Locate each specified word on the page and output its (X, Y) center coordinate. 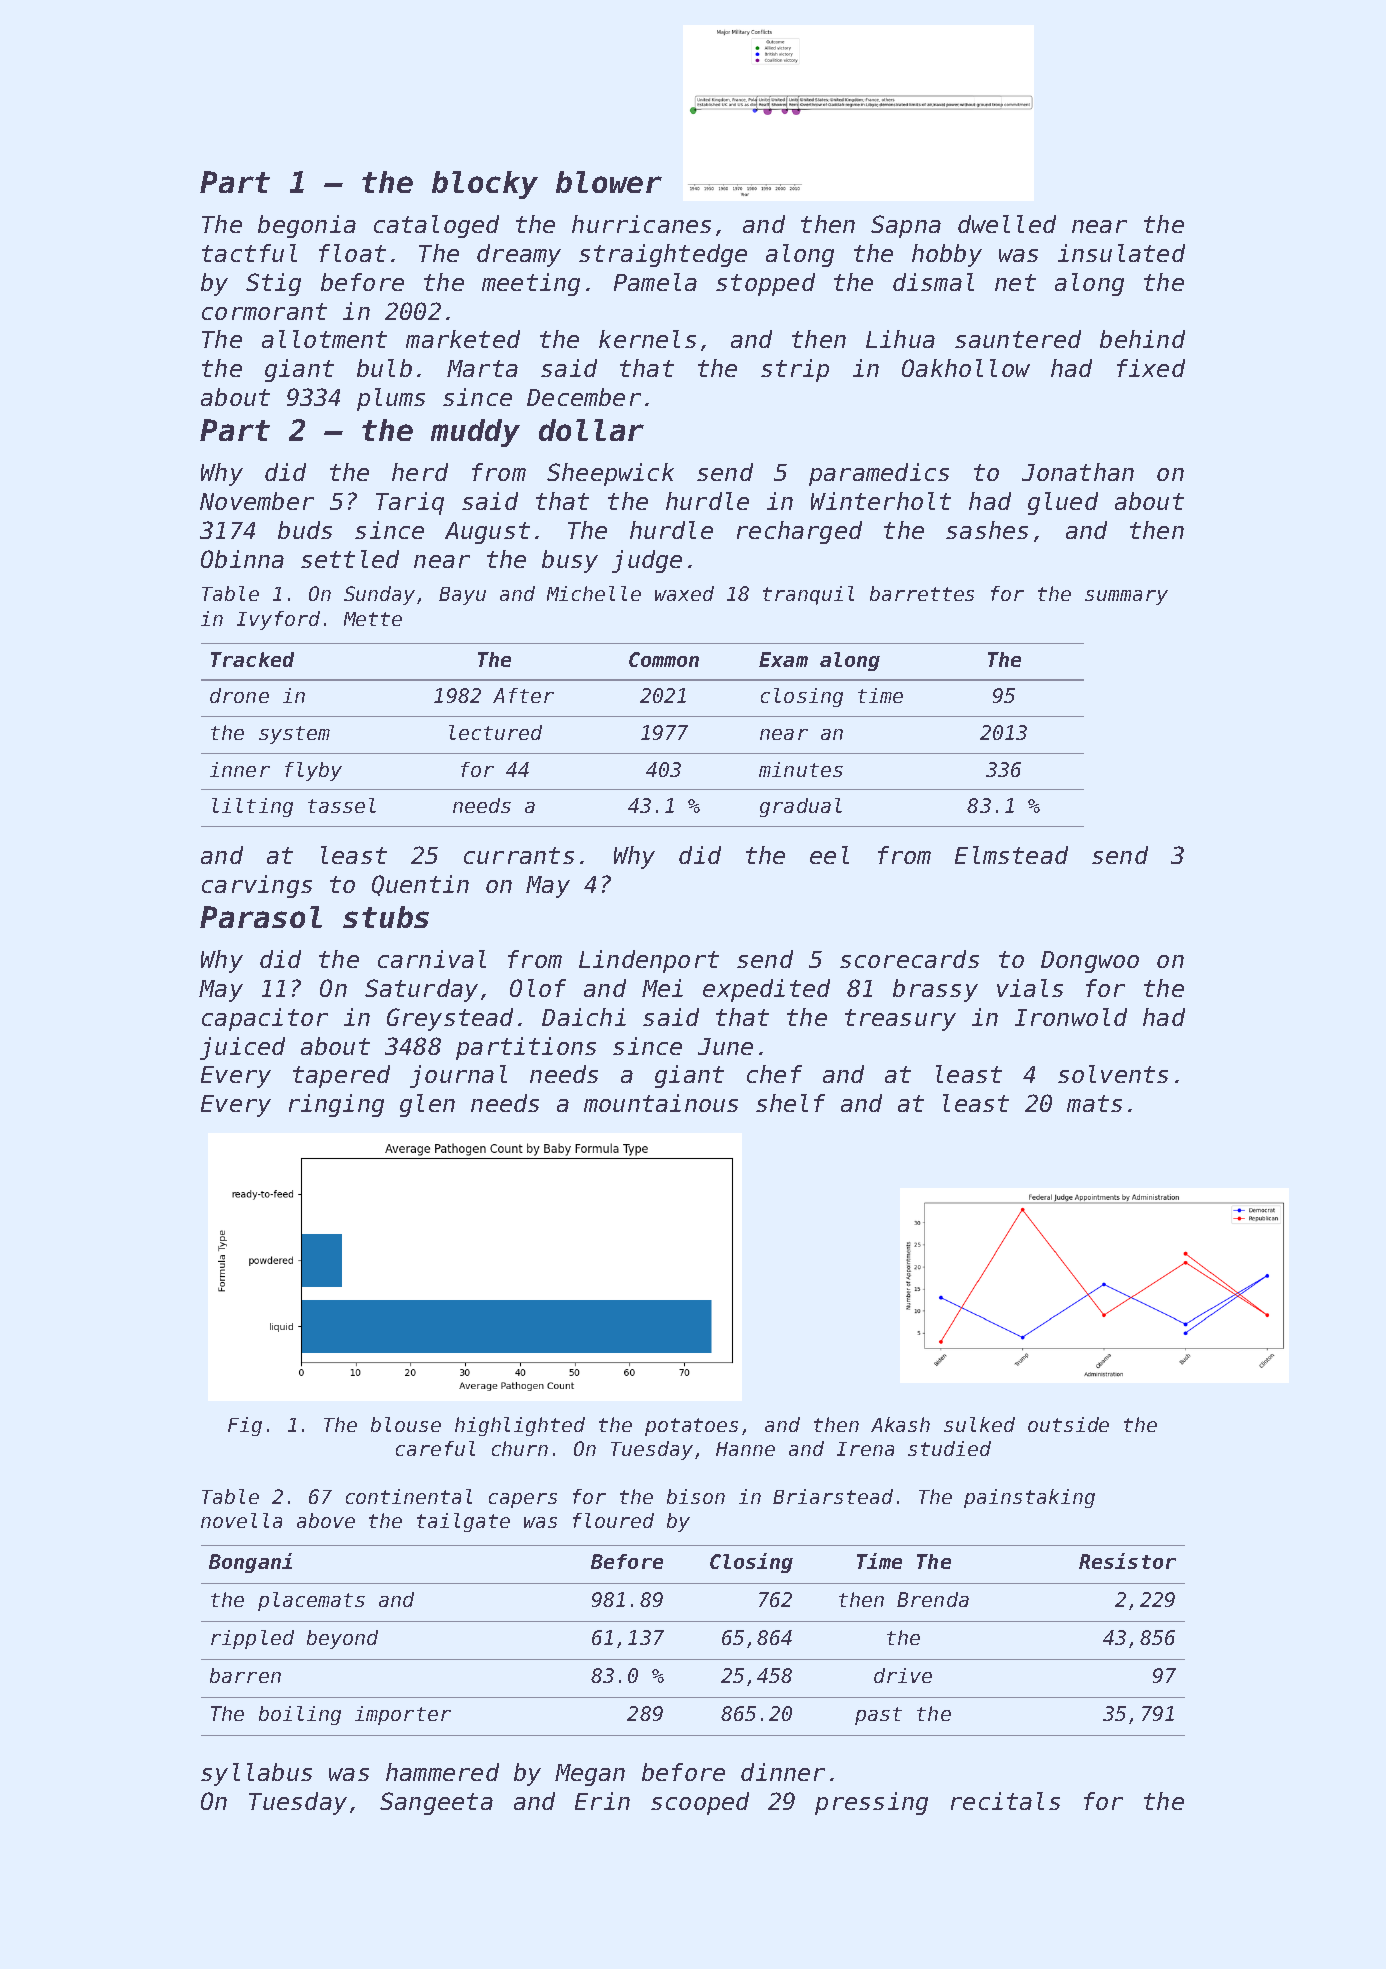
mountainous (661, 1103)
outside (1068, 1424)
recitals (1005, 1801)
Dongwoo (1090, 962)
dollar (591, 430)
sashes (987, 530)
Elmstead (1011, 855)
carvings (257, 886)
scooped (700, 1803)
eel (829, 855)
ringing (336, 1105)
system (294, 735)
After (523, 695)
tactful (249, 253)
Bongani (250, 1563)
